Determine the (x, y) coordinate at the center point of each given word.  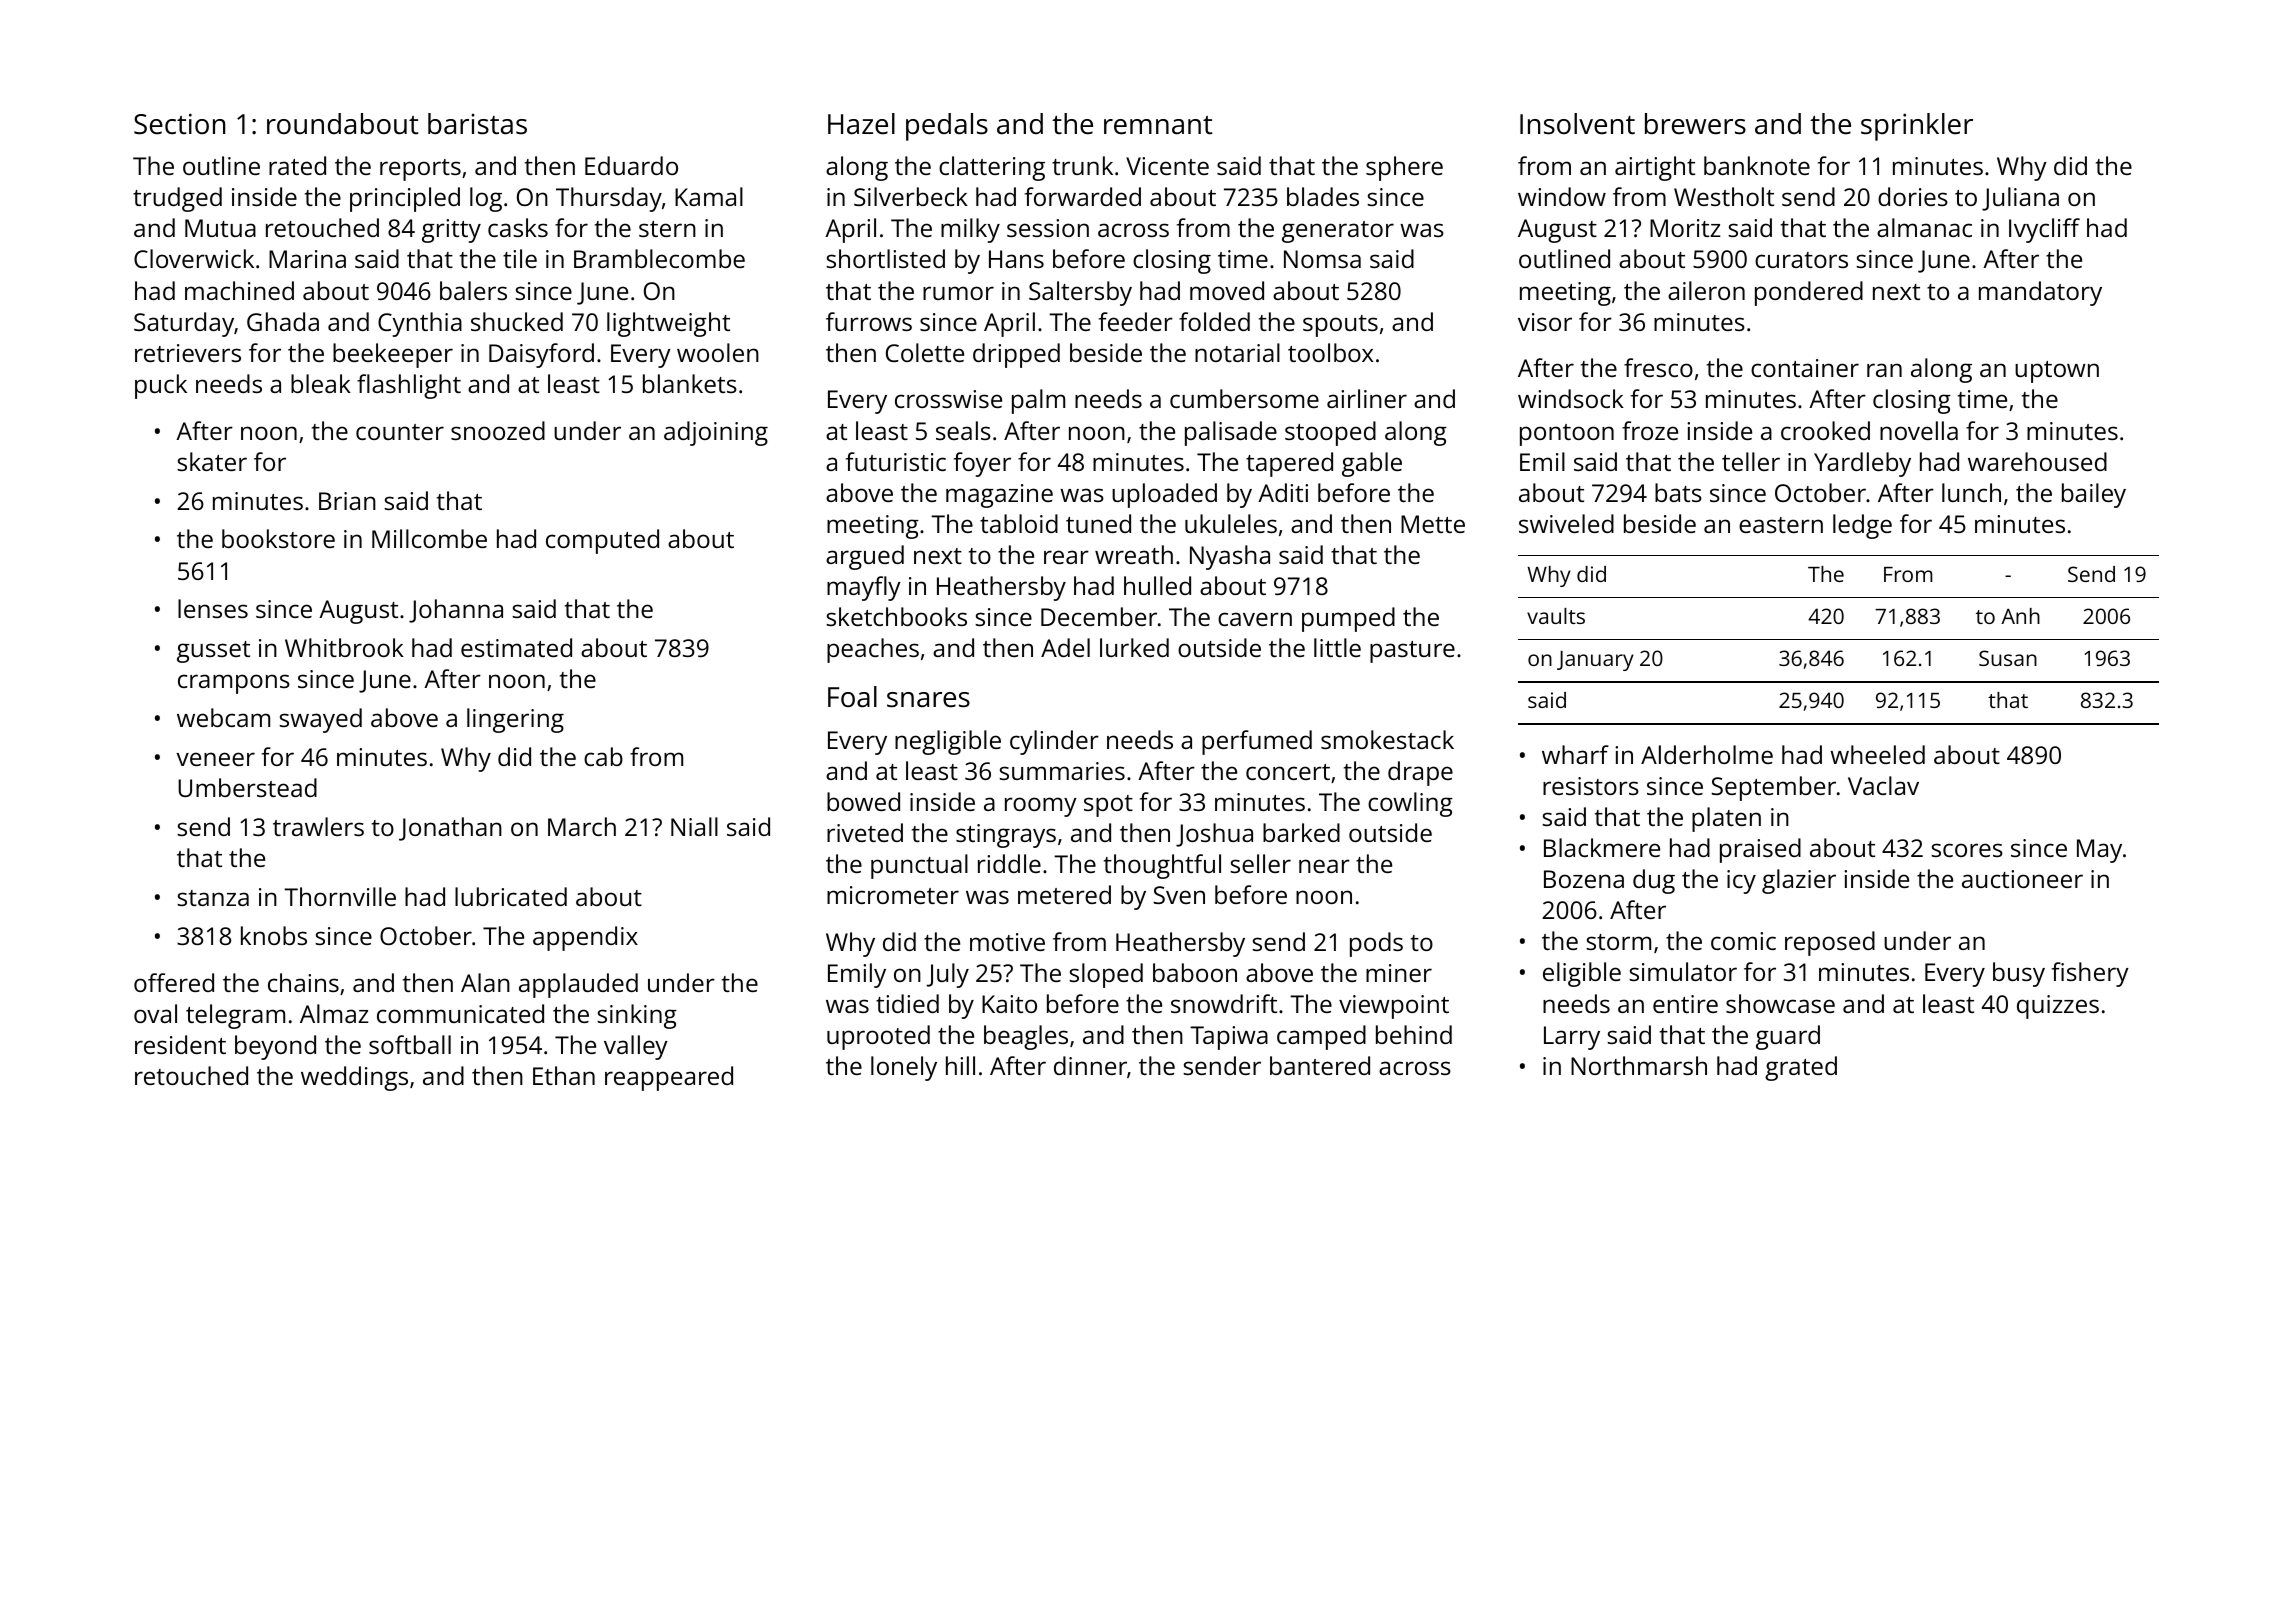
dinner (1090, 1065)
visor (1545, 322)
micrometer (893, 895)
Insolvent (1577, 124)
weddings (354, 1078)
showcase (1780, 1003)
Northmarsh (1639, 1065)
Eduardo (631, 165)
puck (161, 386)
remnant (1158, 125)
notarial (1237, 352)
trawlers (318, 826)
